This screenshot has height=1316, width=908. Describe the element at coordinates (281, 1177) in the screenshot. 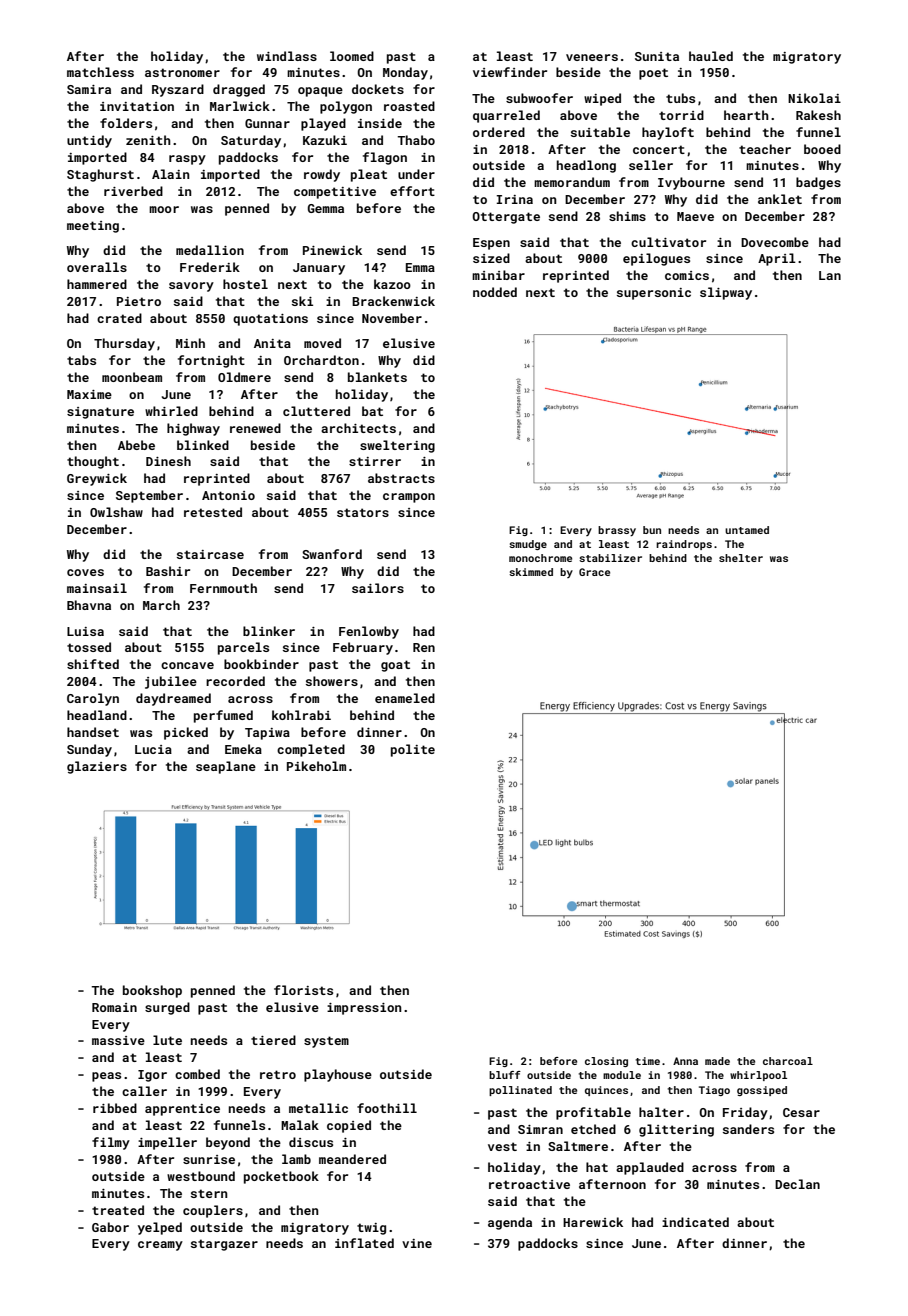

I see `pocketbook` at that location.
